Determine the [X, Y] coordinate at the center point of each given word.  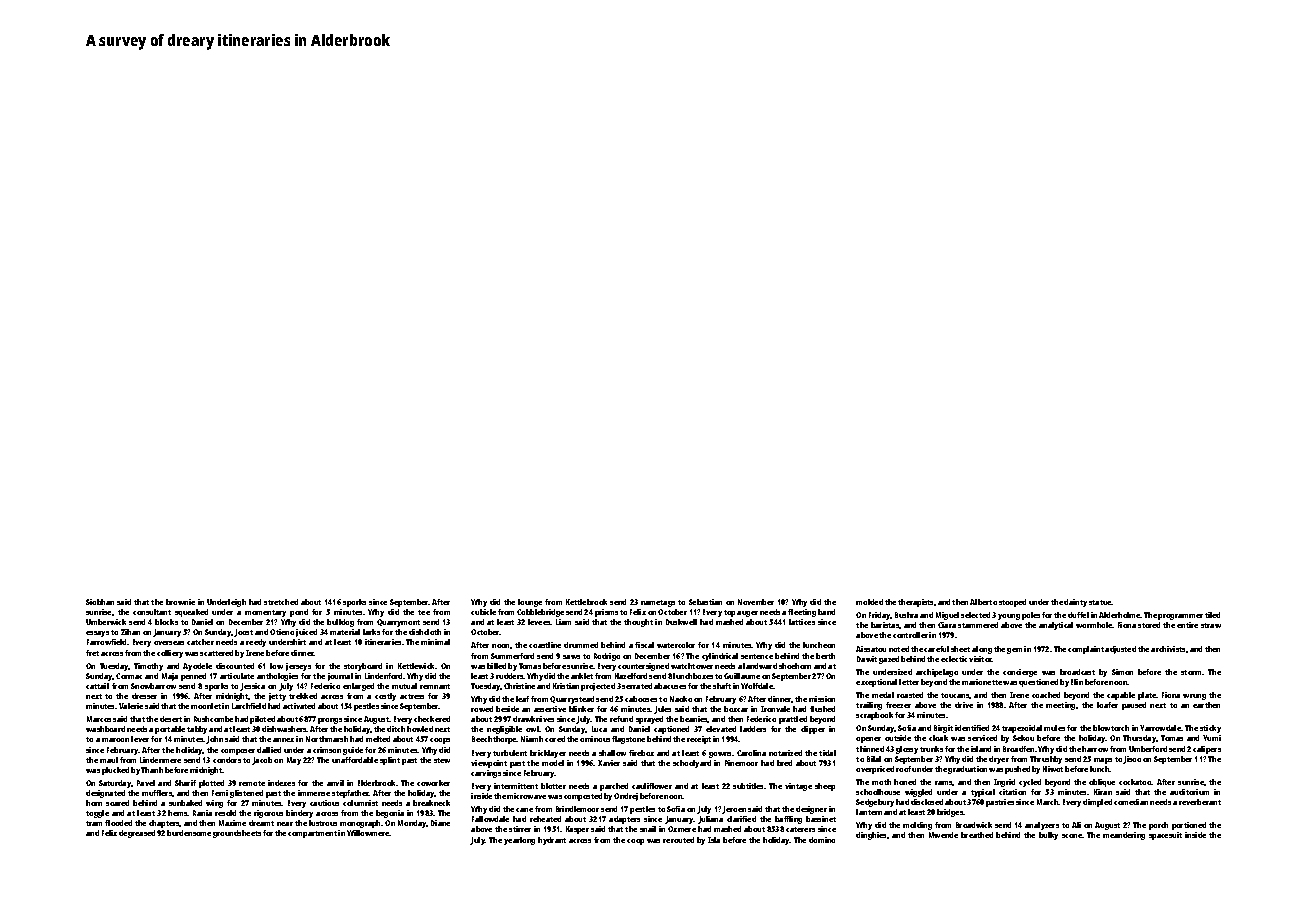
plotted [211, 784]
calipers [1207, 750]
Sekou [1023, 738]
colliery [170, 654]
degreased [137, 834]
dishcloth [425, 632]
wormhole [1094, 625]
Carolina [751, 753]
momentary [265, 613]
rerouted [678, 840]
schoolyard [692, 764]
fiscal [644, 645]
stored [1149, 625]
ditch [396, 729]
